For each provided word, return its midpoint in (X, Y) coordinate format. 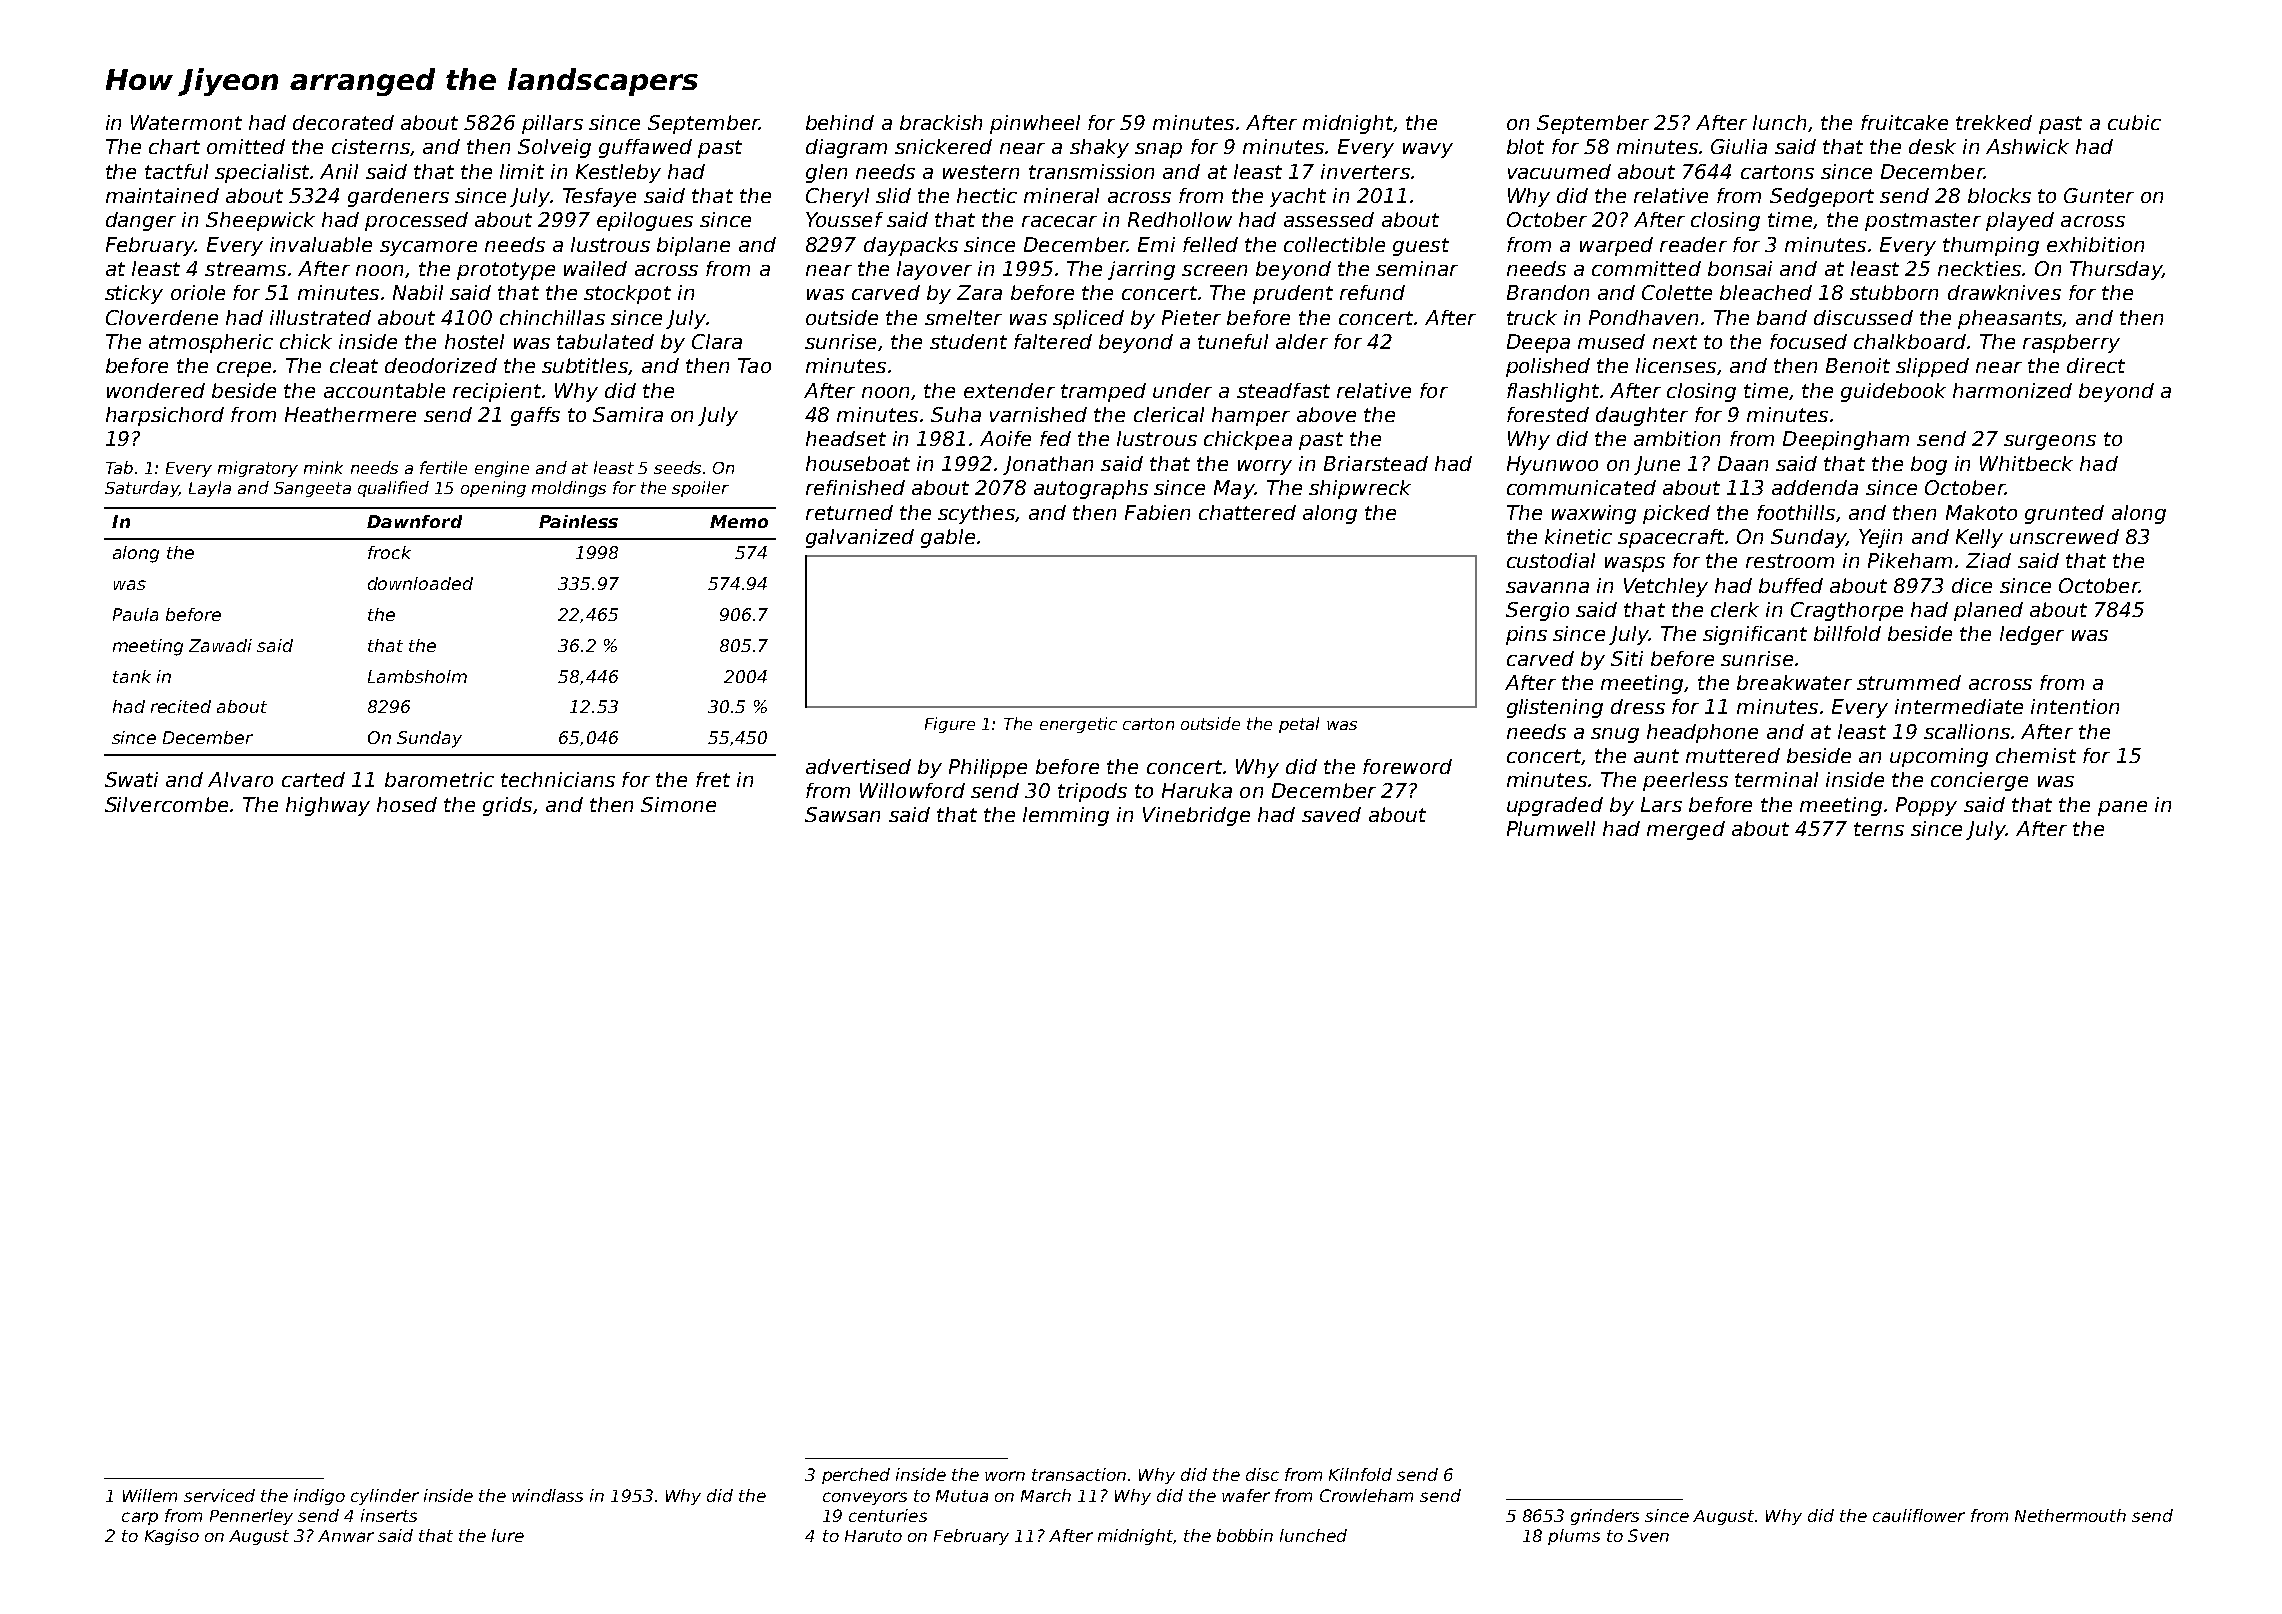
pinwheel (1035, 124)
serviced (219, 1495)
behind (840, 122)
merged (1686, 830)
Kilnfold (1360, 1474)
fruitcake (1904, 122)
